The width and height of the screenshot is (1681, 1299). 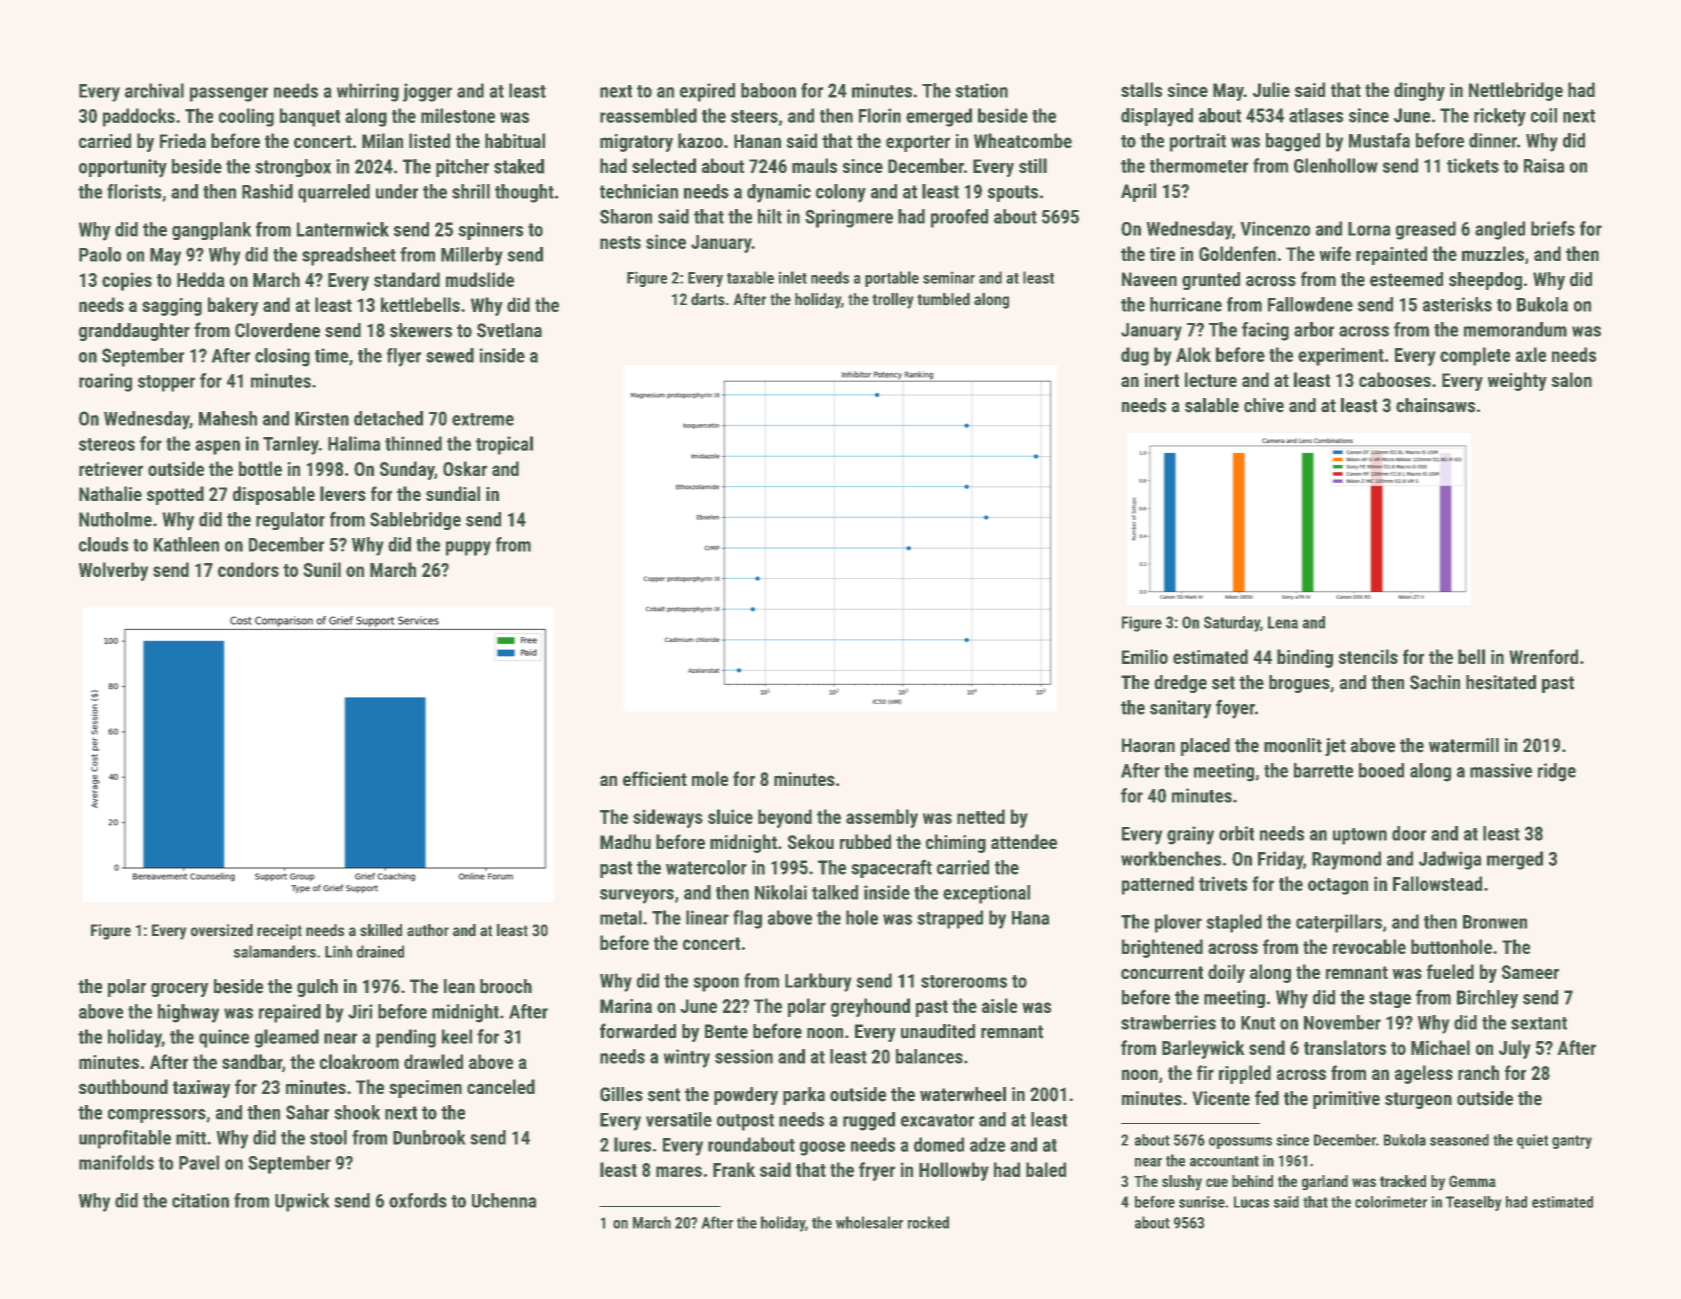 I want to click on greyhound, so click(x=870, y=1007).
